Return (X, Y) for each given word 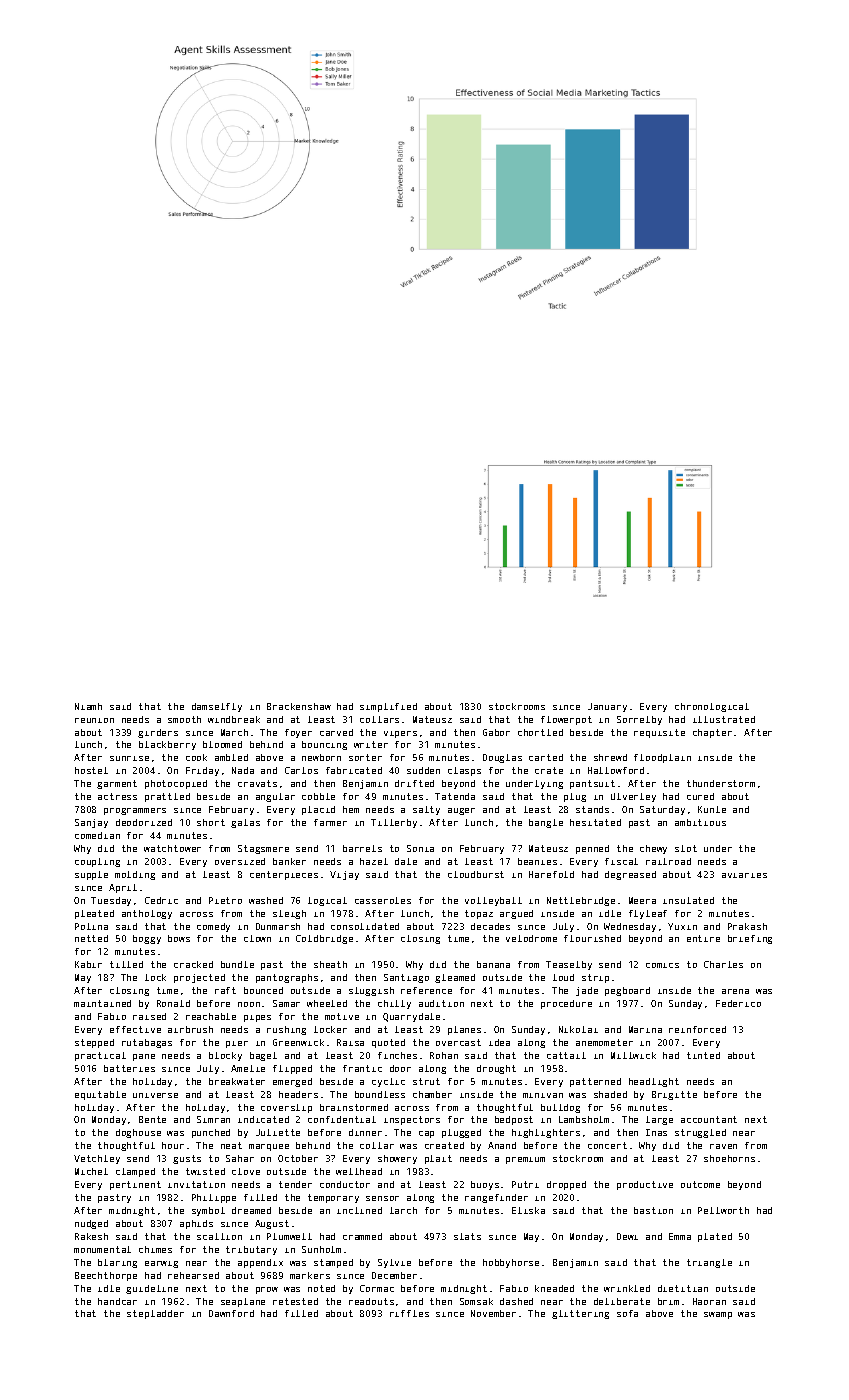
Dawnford (231, 1313)
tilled (126, 964)
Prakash (747, 926)
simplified (388, 707)
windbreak (234, 719)
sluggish (371, 991)
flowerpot (566, 720)
